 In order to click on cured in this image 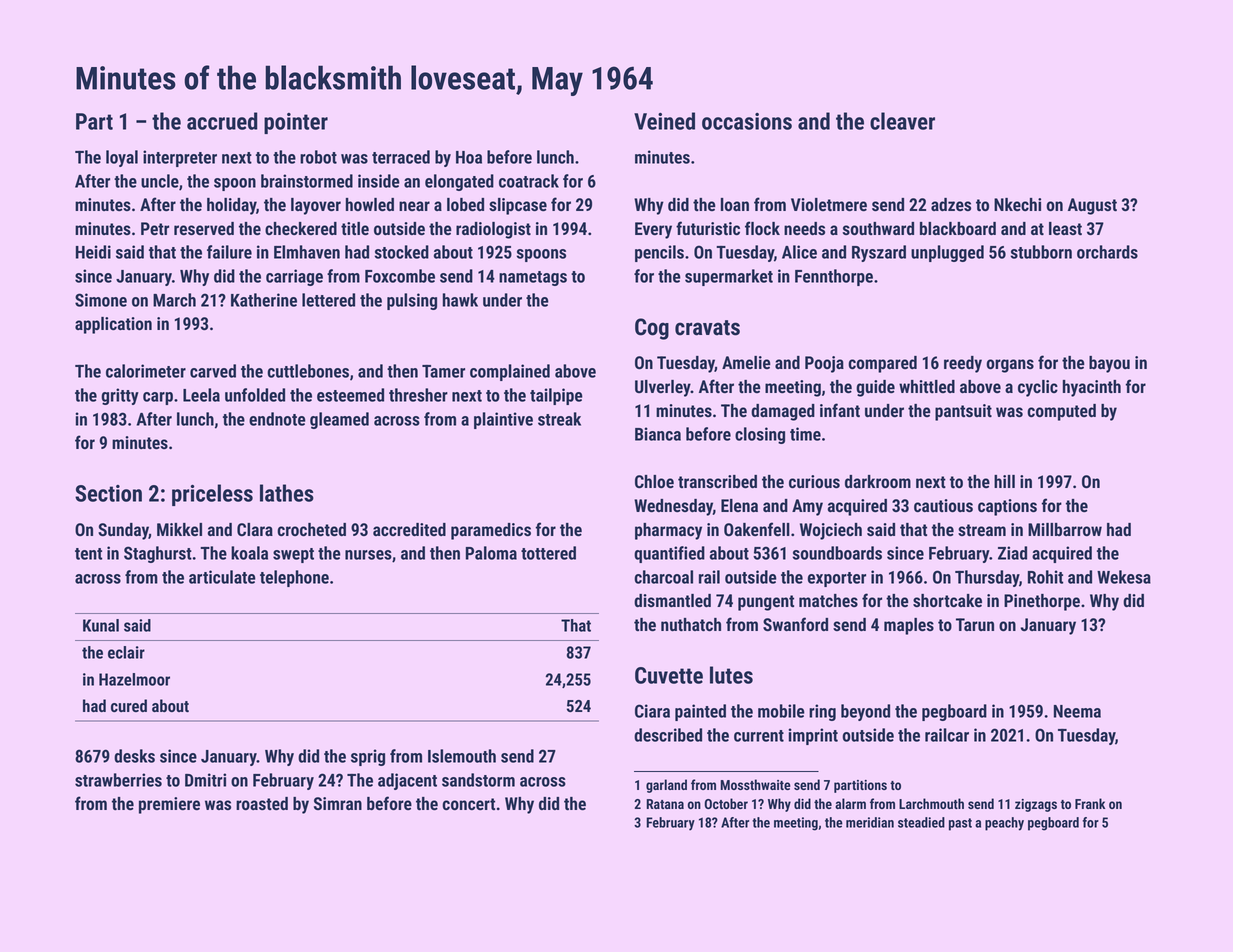, I will do `click(129, 705)`.
